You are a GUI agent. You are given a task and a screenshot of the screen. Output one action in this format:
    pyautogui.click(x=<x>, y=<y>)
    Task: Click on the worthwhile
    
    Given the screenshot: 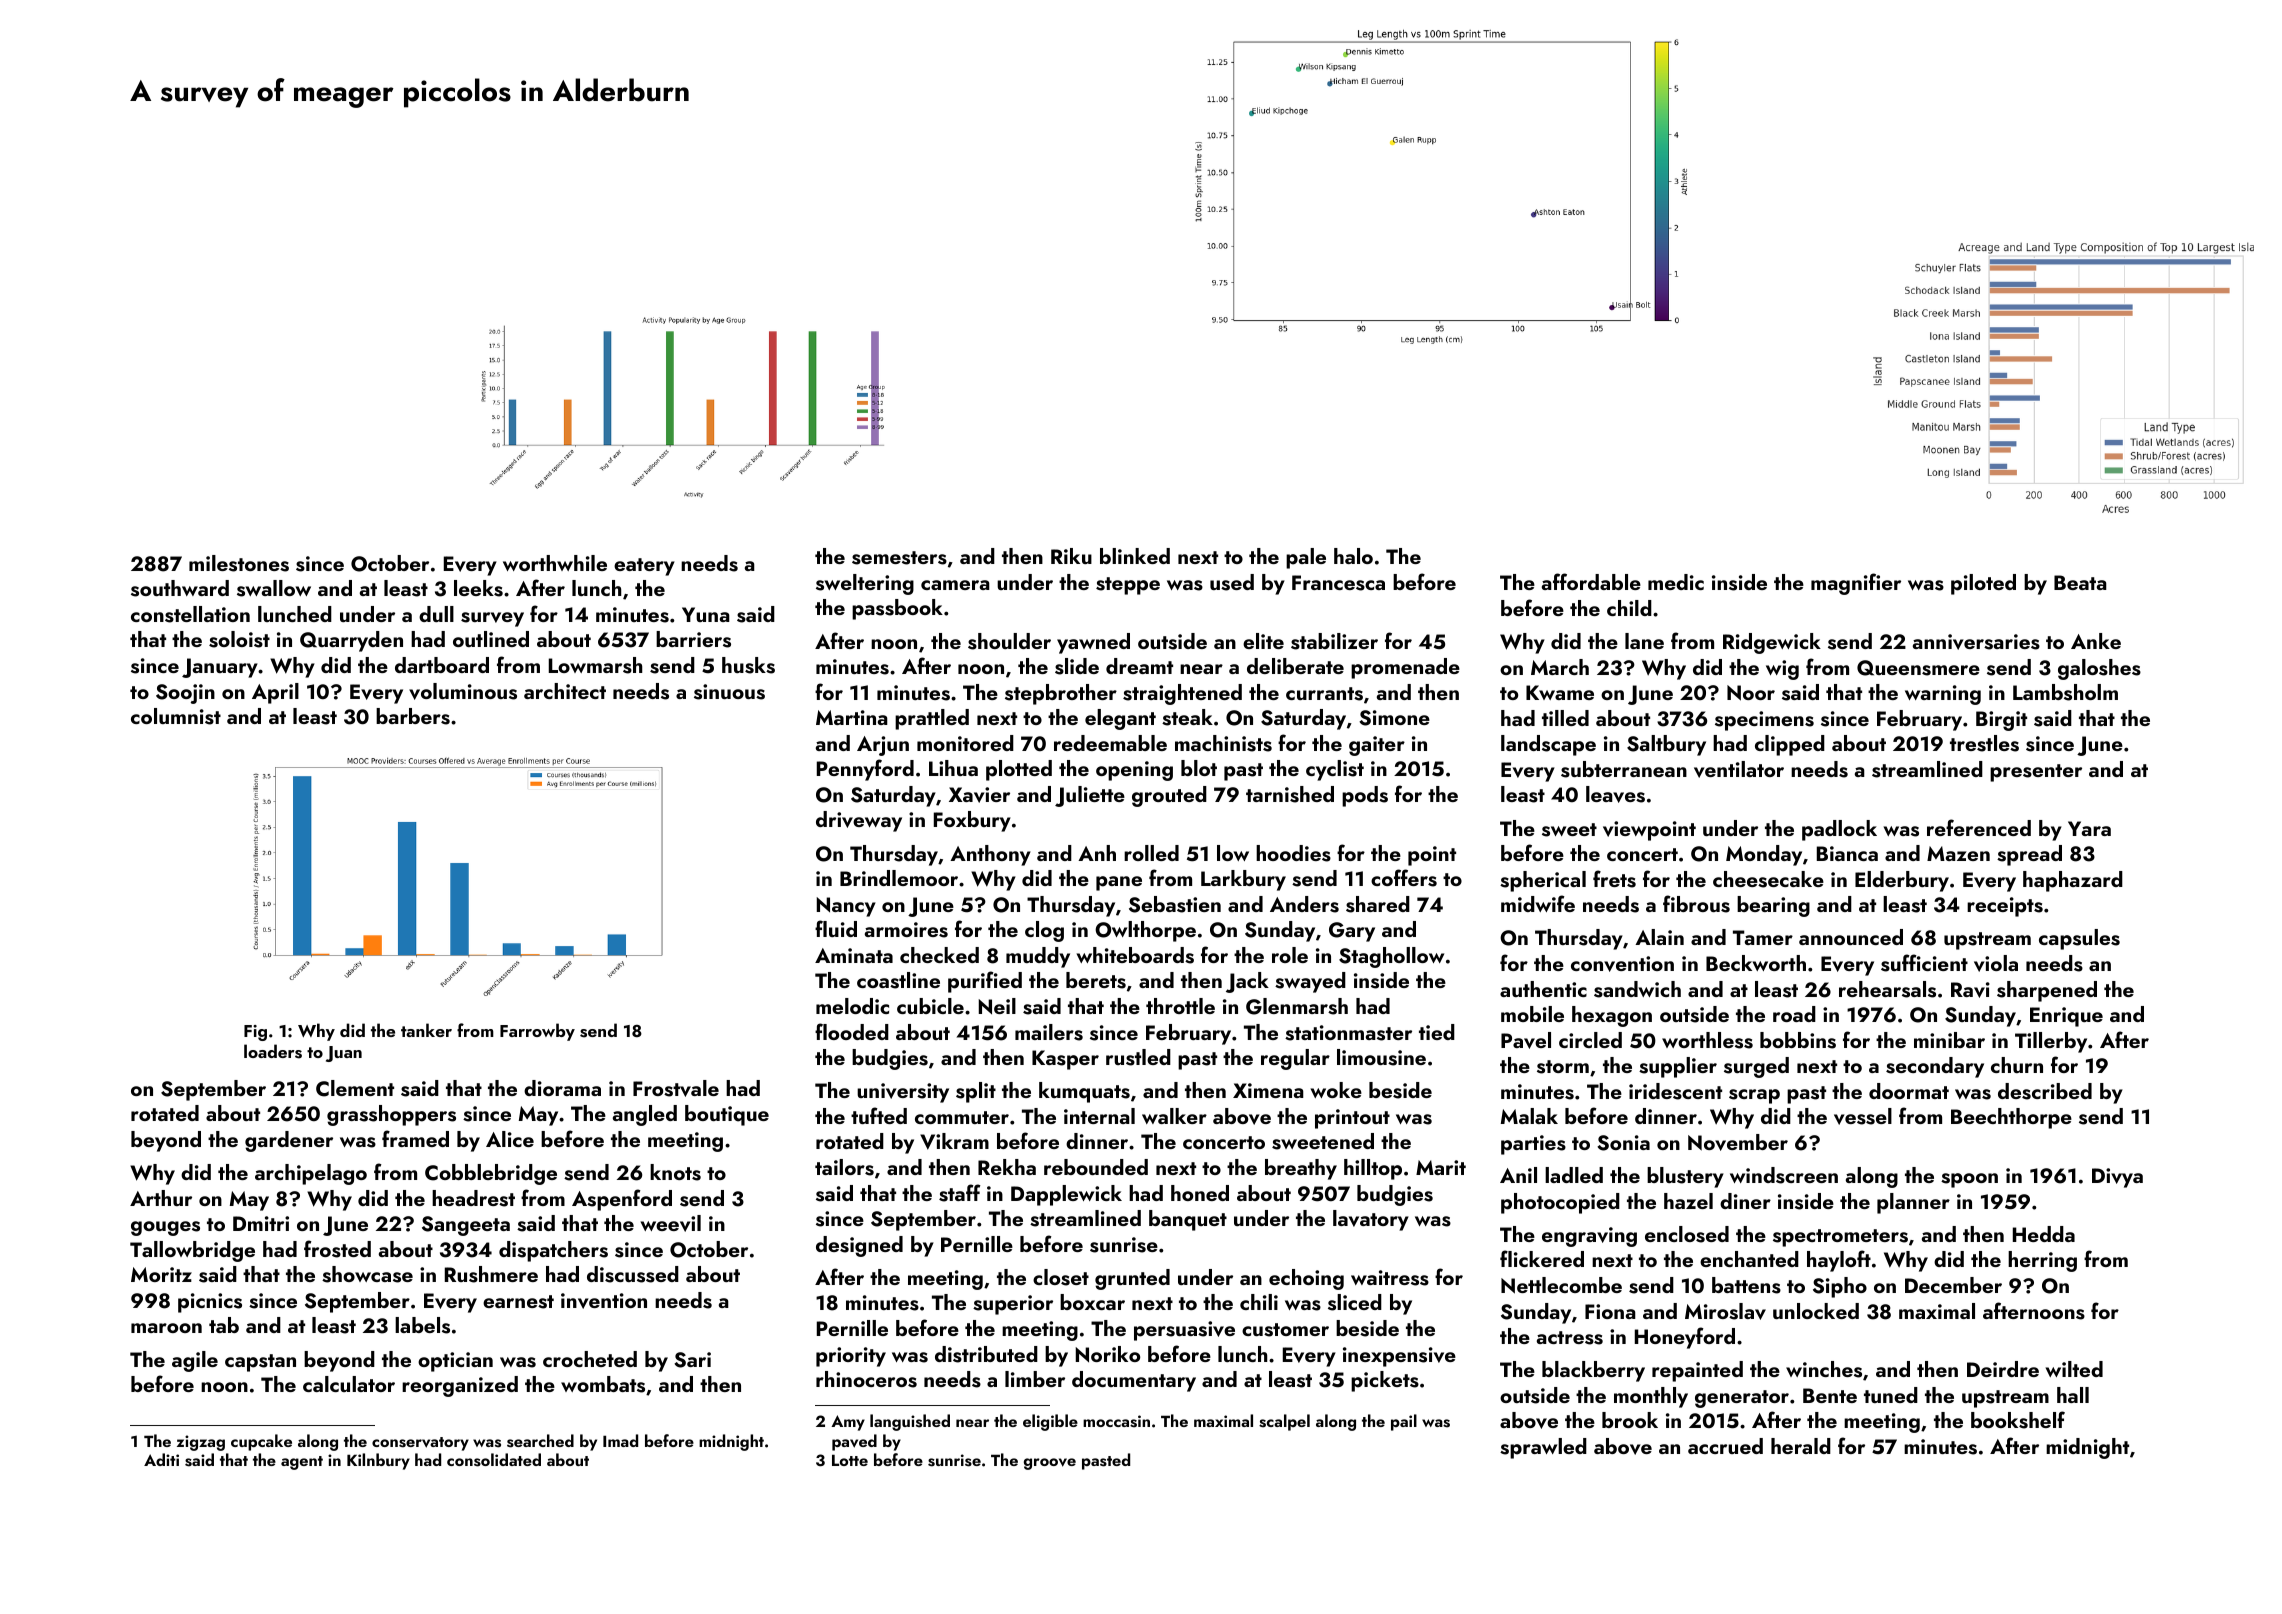 What is the action you would take?
    pyautogui.click(x=555, y=563)
